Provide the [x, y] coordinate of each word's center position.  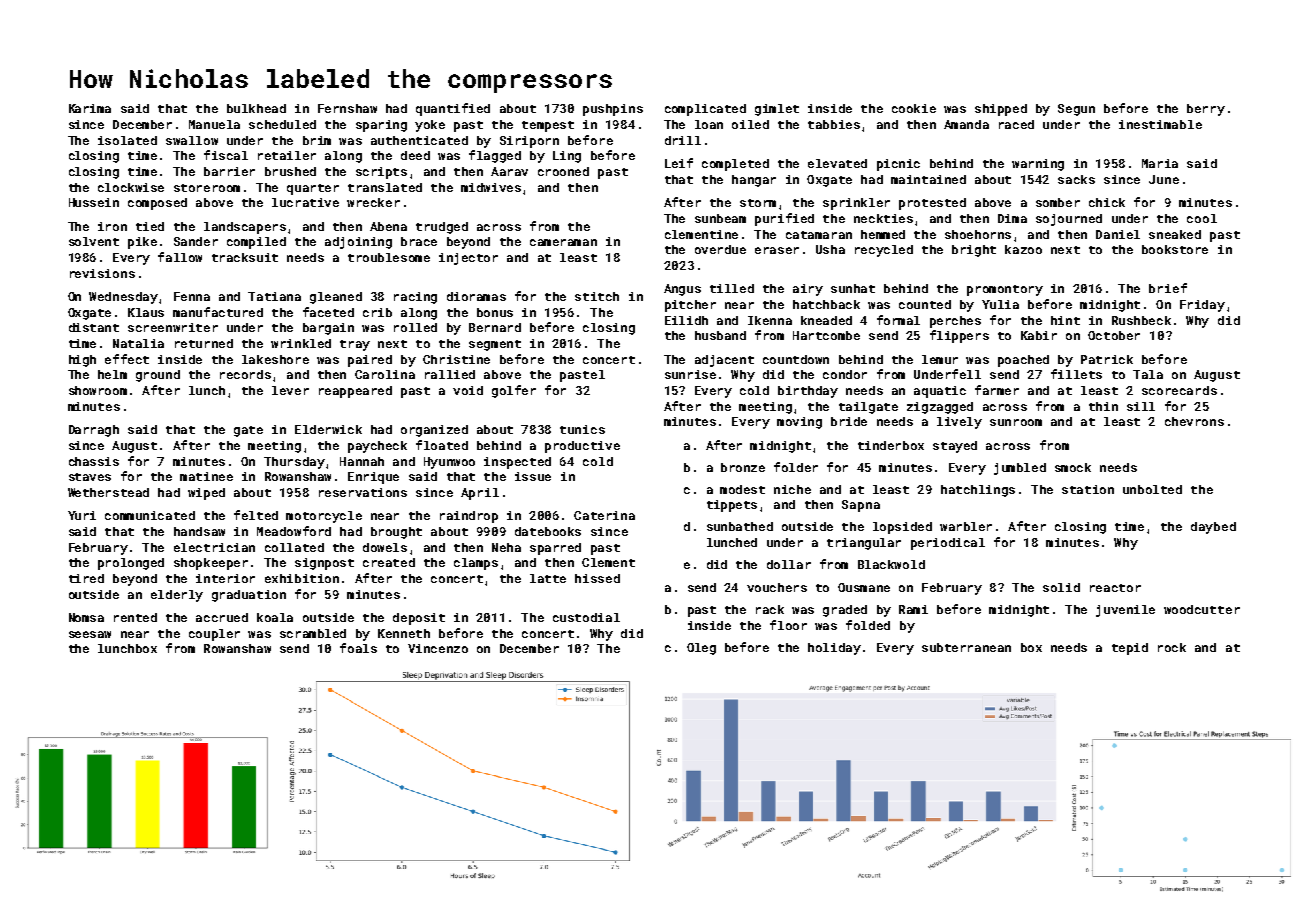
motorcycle [324, 517]
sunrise [690, 374]
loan [709, 124]
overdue [720, 249]
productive [582, 447]
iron [112, 226]
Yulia [1000, 304]
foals [358, 648]
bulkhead [256, 108]
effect [127, 359]
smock [1073, 467]
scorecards [1179, 390]
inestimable [1160, 124]
